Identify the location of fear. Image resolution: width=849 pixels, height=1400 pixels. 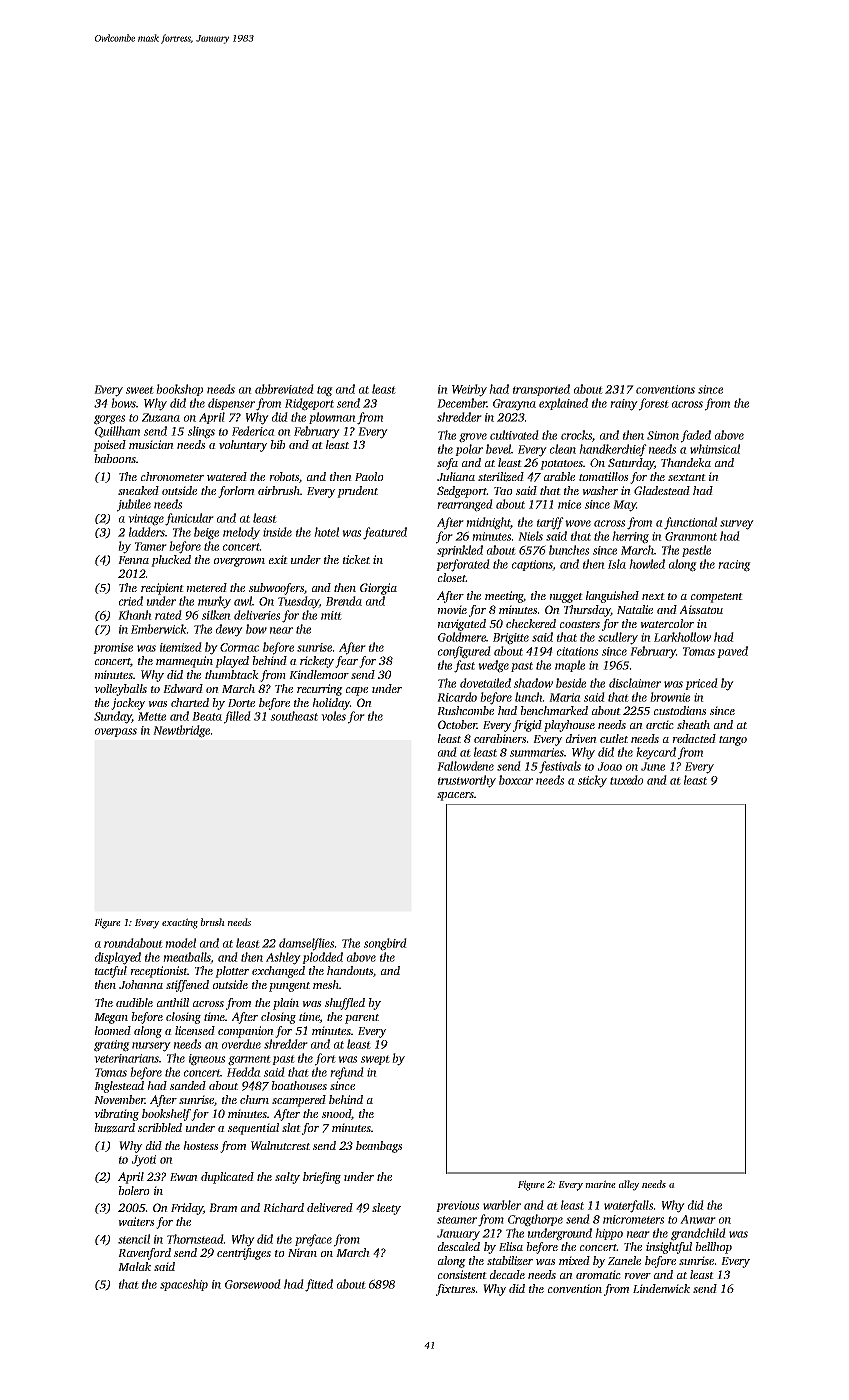
(346, 662).
